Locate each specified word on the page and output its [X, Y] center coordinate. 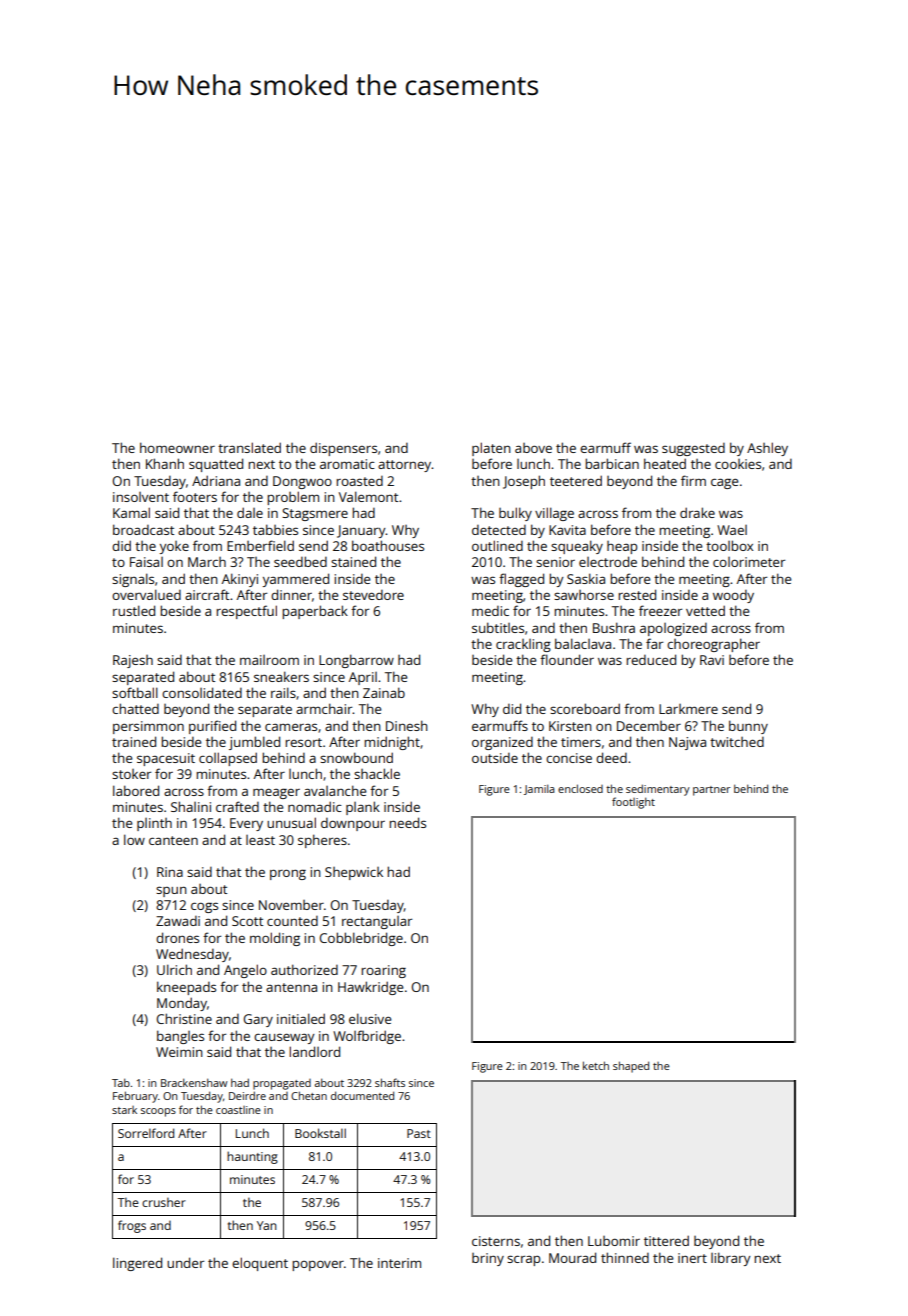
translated [249, 447]
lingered [137, 1264]
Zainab [384, 692]
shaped [631, 1067]
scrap [523, 1260]
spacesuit [166, 759]
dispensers [343, 449]
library [730, 1259]
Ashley [767, 449]
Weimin [179, 1052]
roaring [383, 971]
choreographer [713, 645]
